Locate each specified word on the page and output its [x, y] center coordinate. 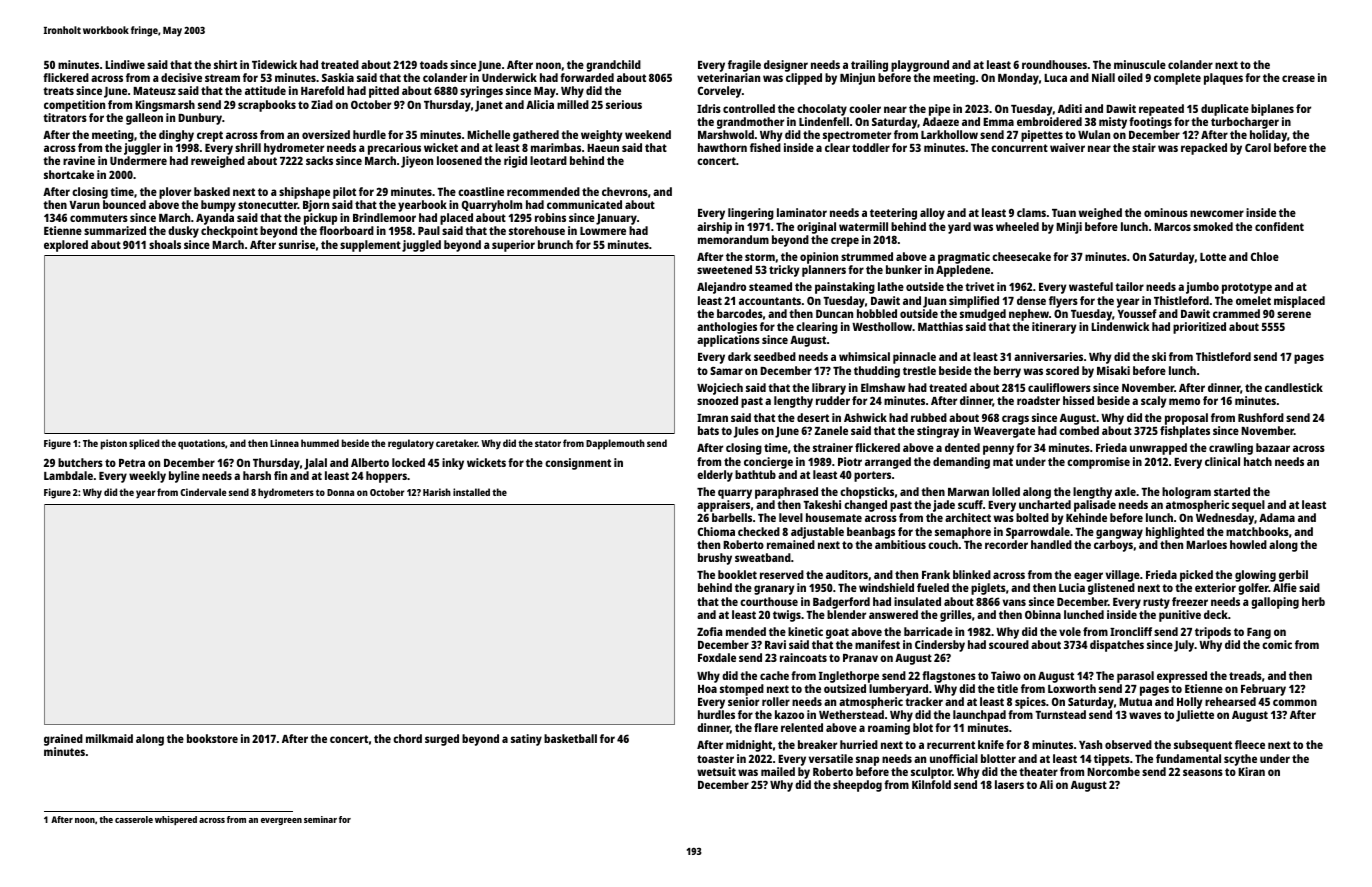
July [1184, 646]
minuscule [1140, 64]
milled [573, 104]
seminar [320, 819]
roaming [889, 729]
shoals [165, 244]
